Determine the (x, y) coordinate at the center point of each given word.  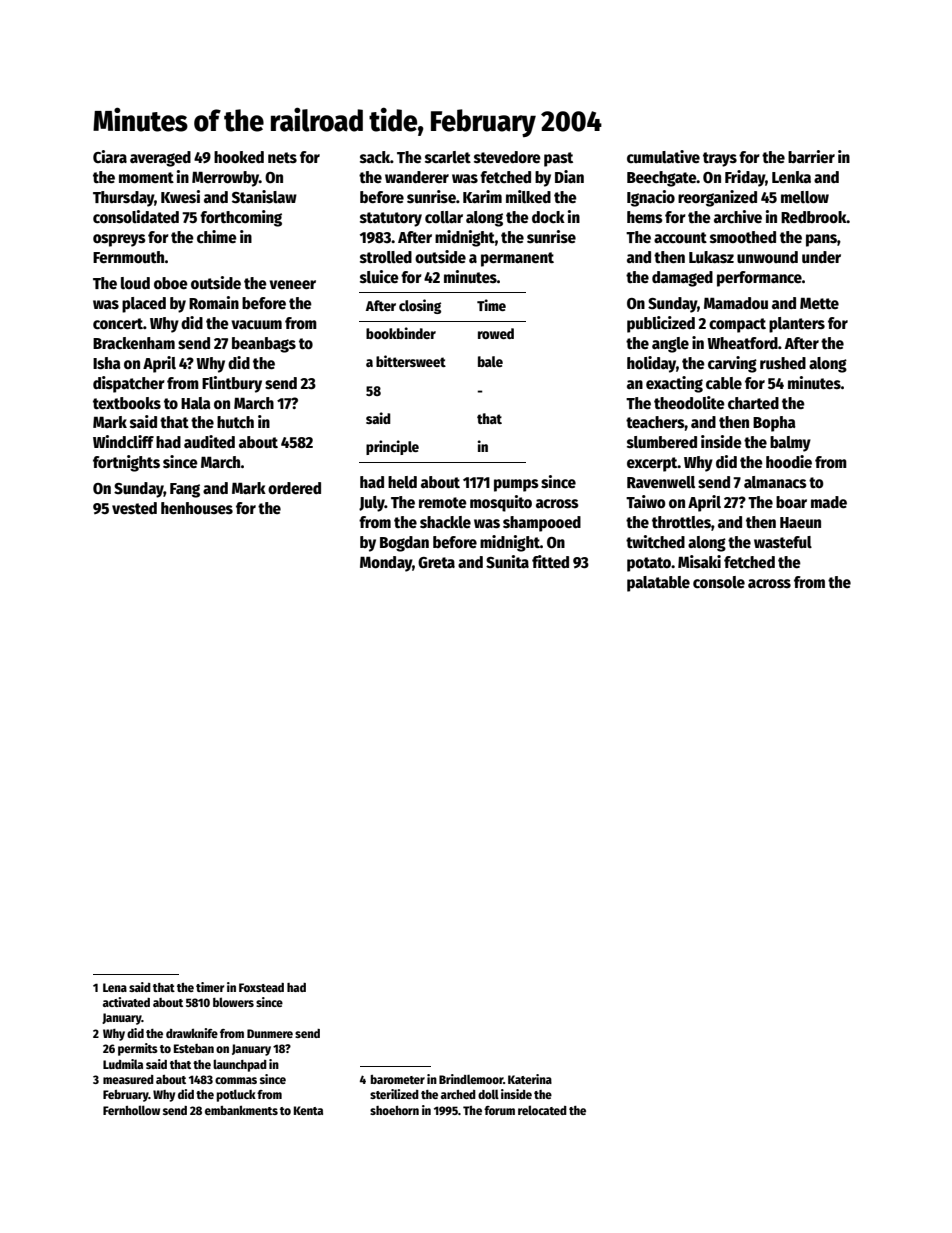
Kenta (308, 1110)
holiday (651, 364)
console (719, 582)
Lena (115, 987)
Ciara (110, 156)
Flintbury (232, 384)
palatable (658, 584)
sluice (379, 276)
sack (375, 157)
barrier (811, 156)
